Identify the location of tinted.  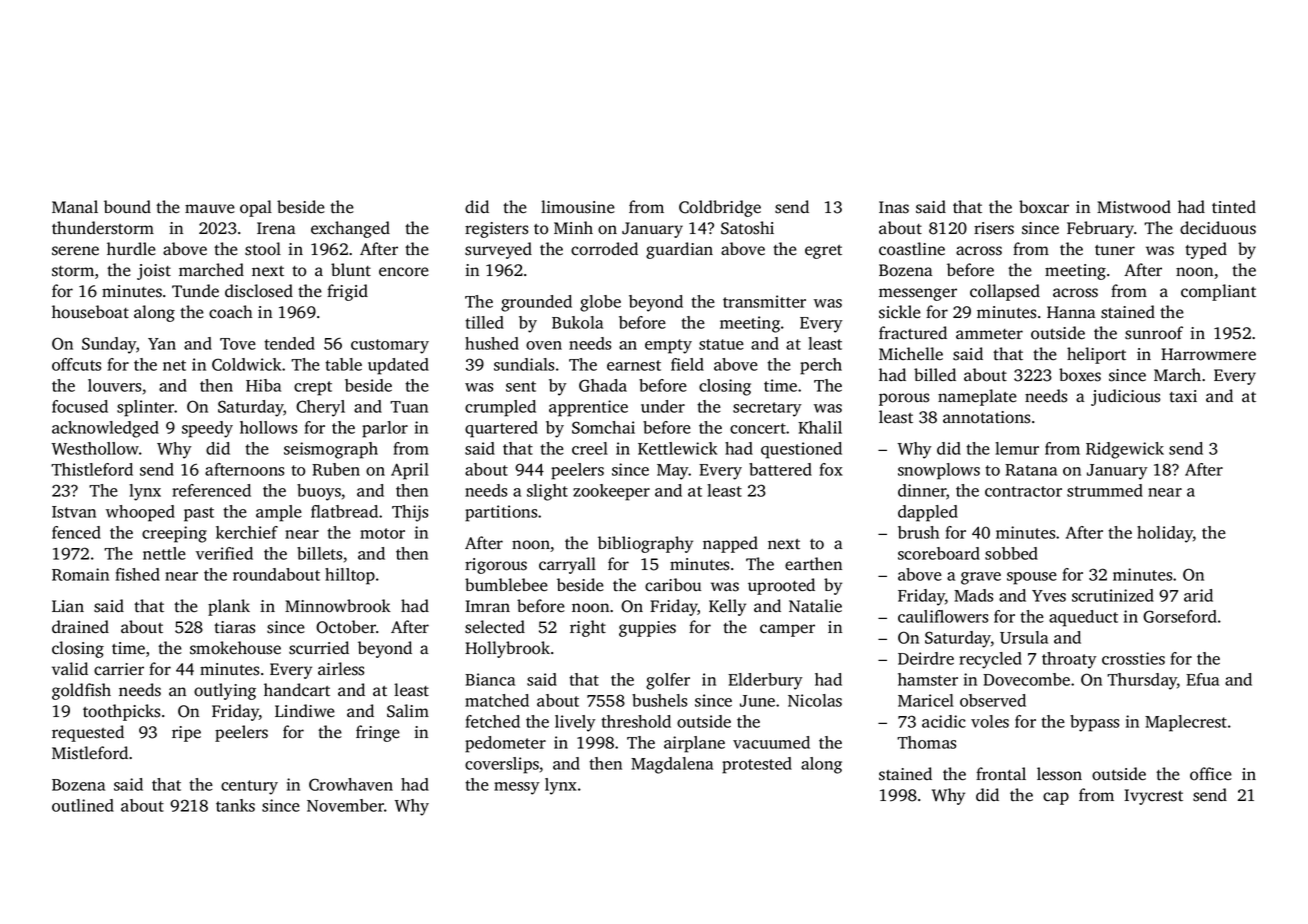
(1234, 207).
